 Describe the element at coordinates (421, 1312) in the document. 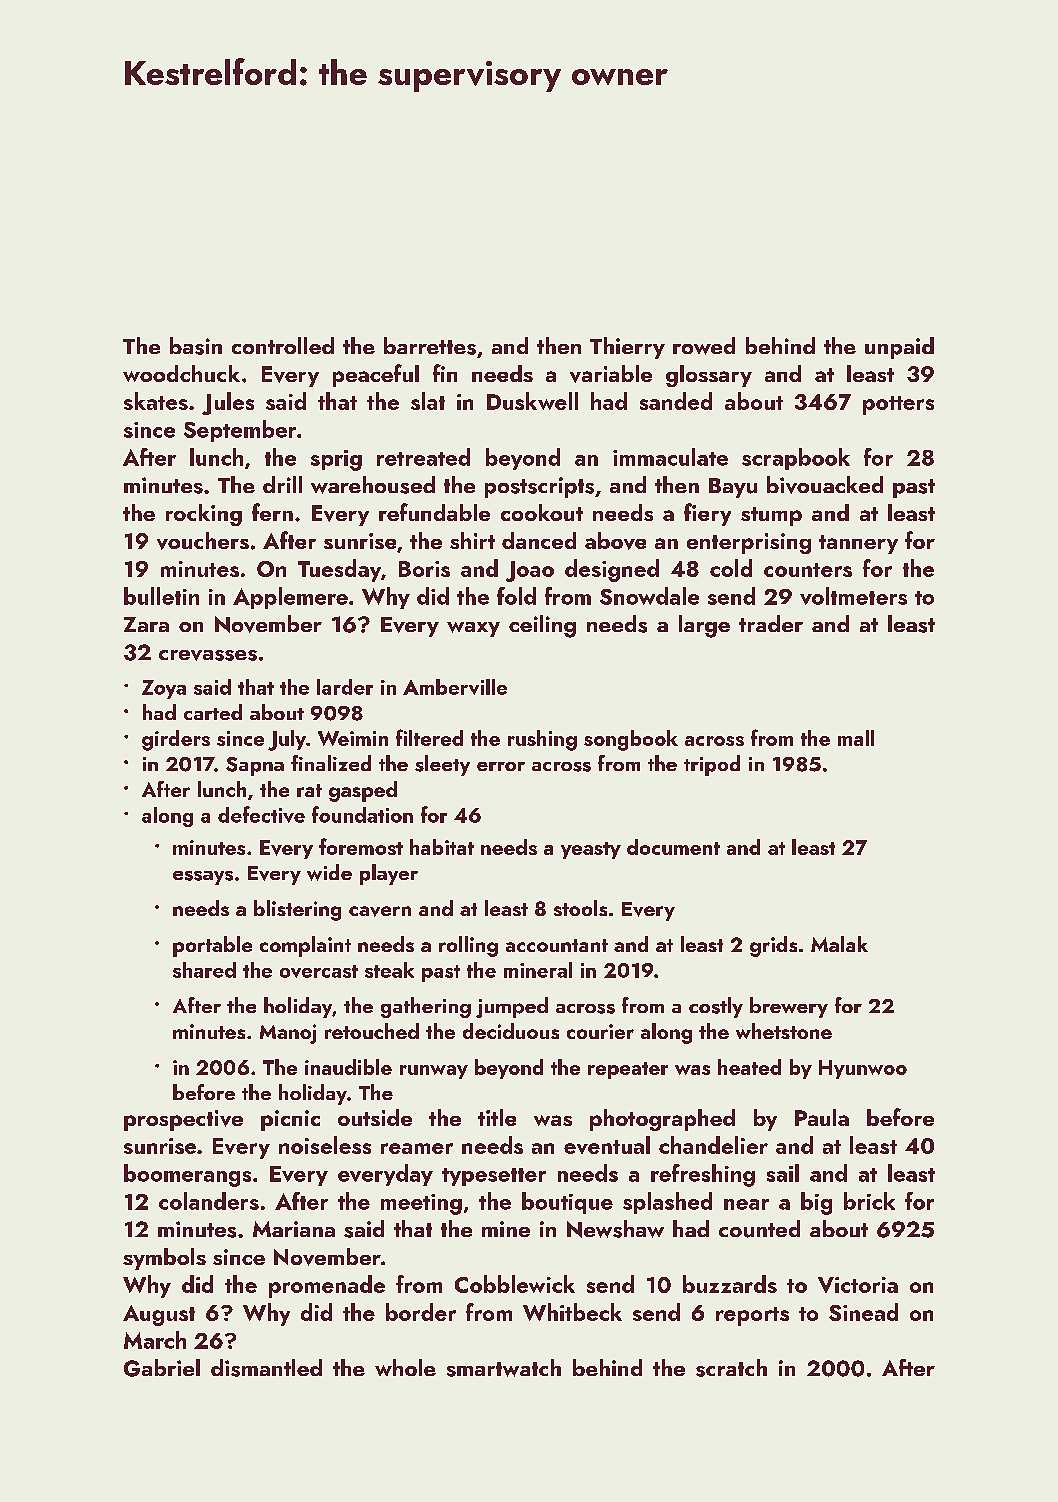

I see `border` at that location.
